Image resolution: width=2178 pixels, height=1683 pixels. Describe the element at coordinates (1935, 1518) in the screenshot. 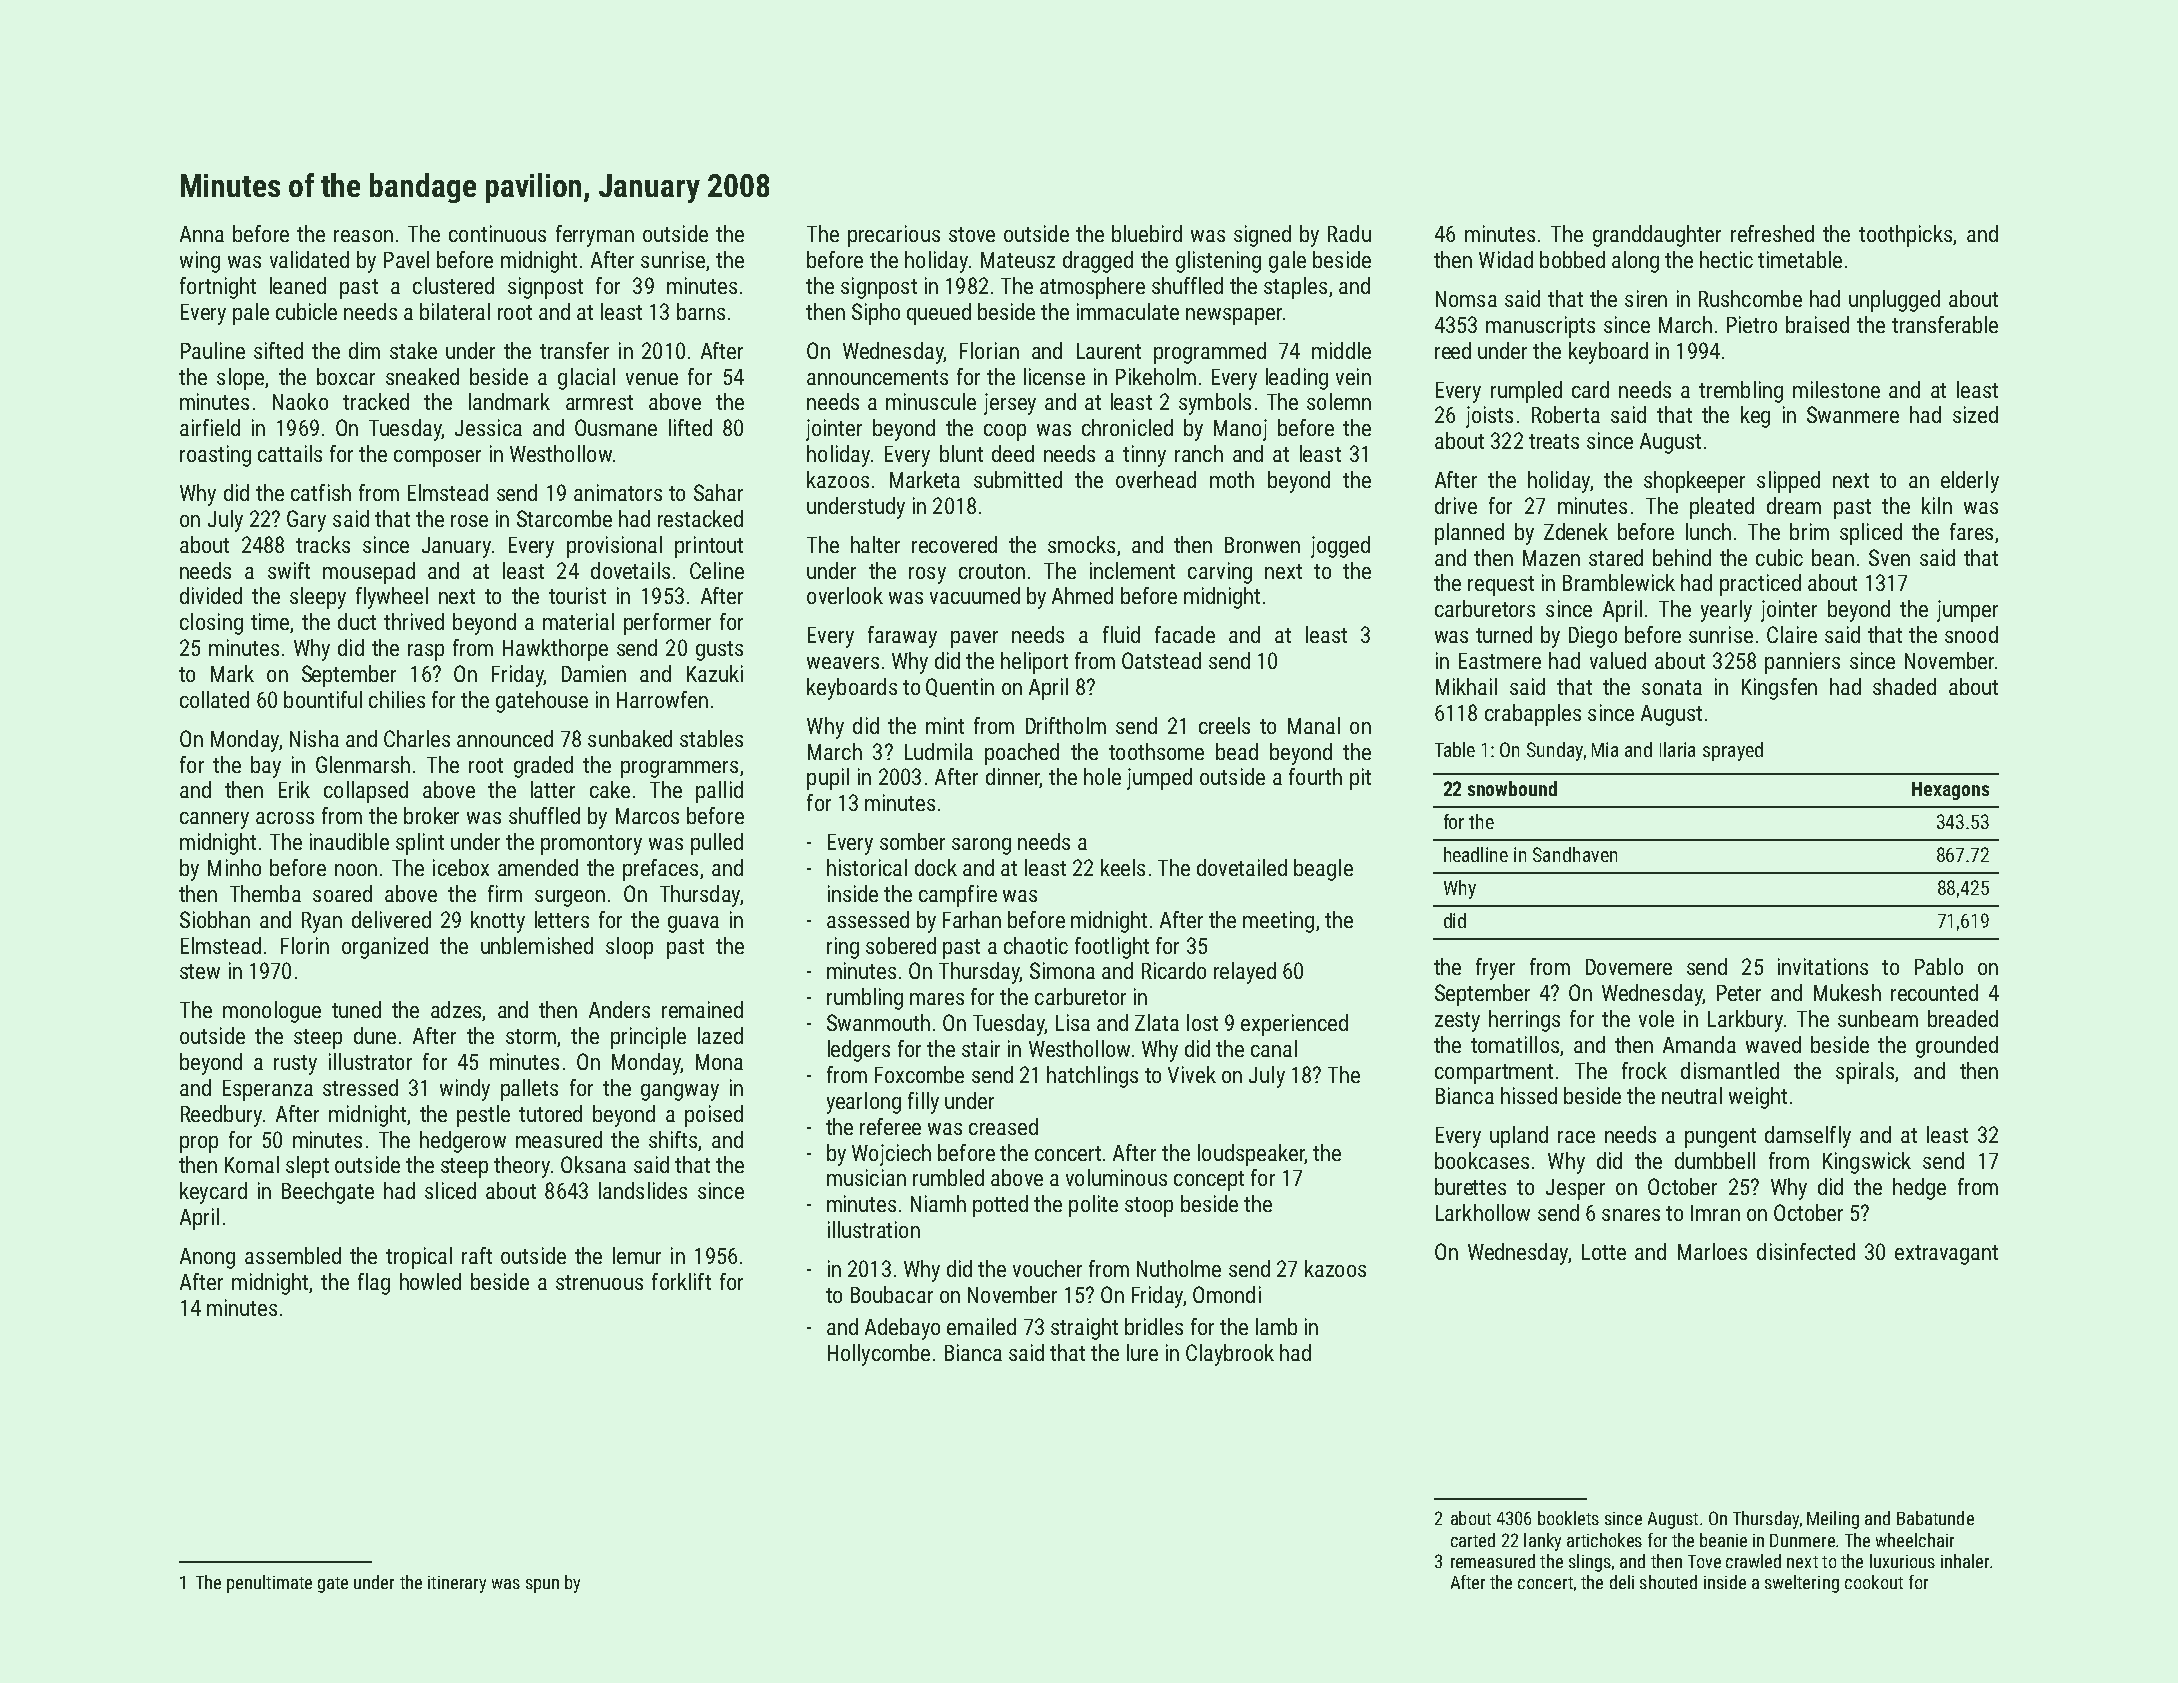

I see `Babatunde` at that location.
